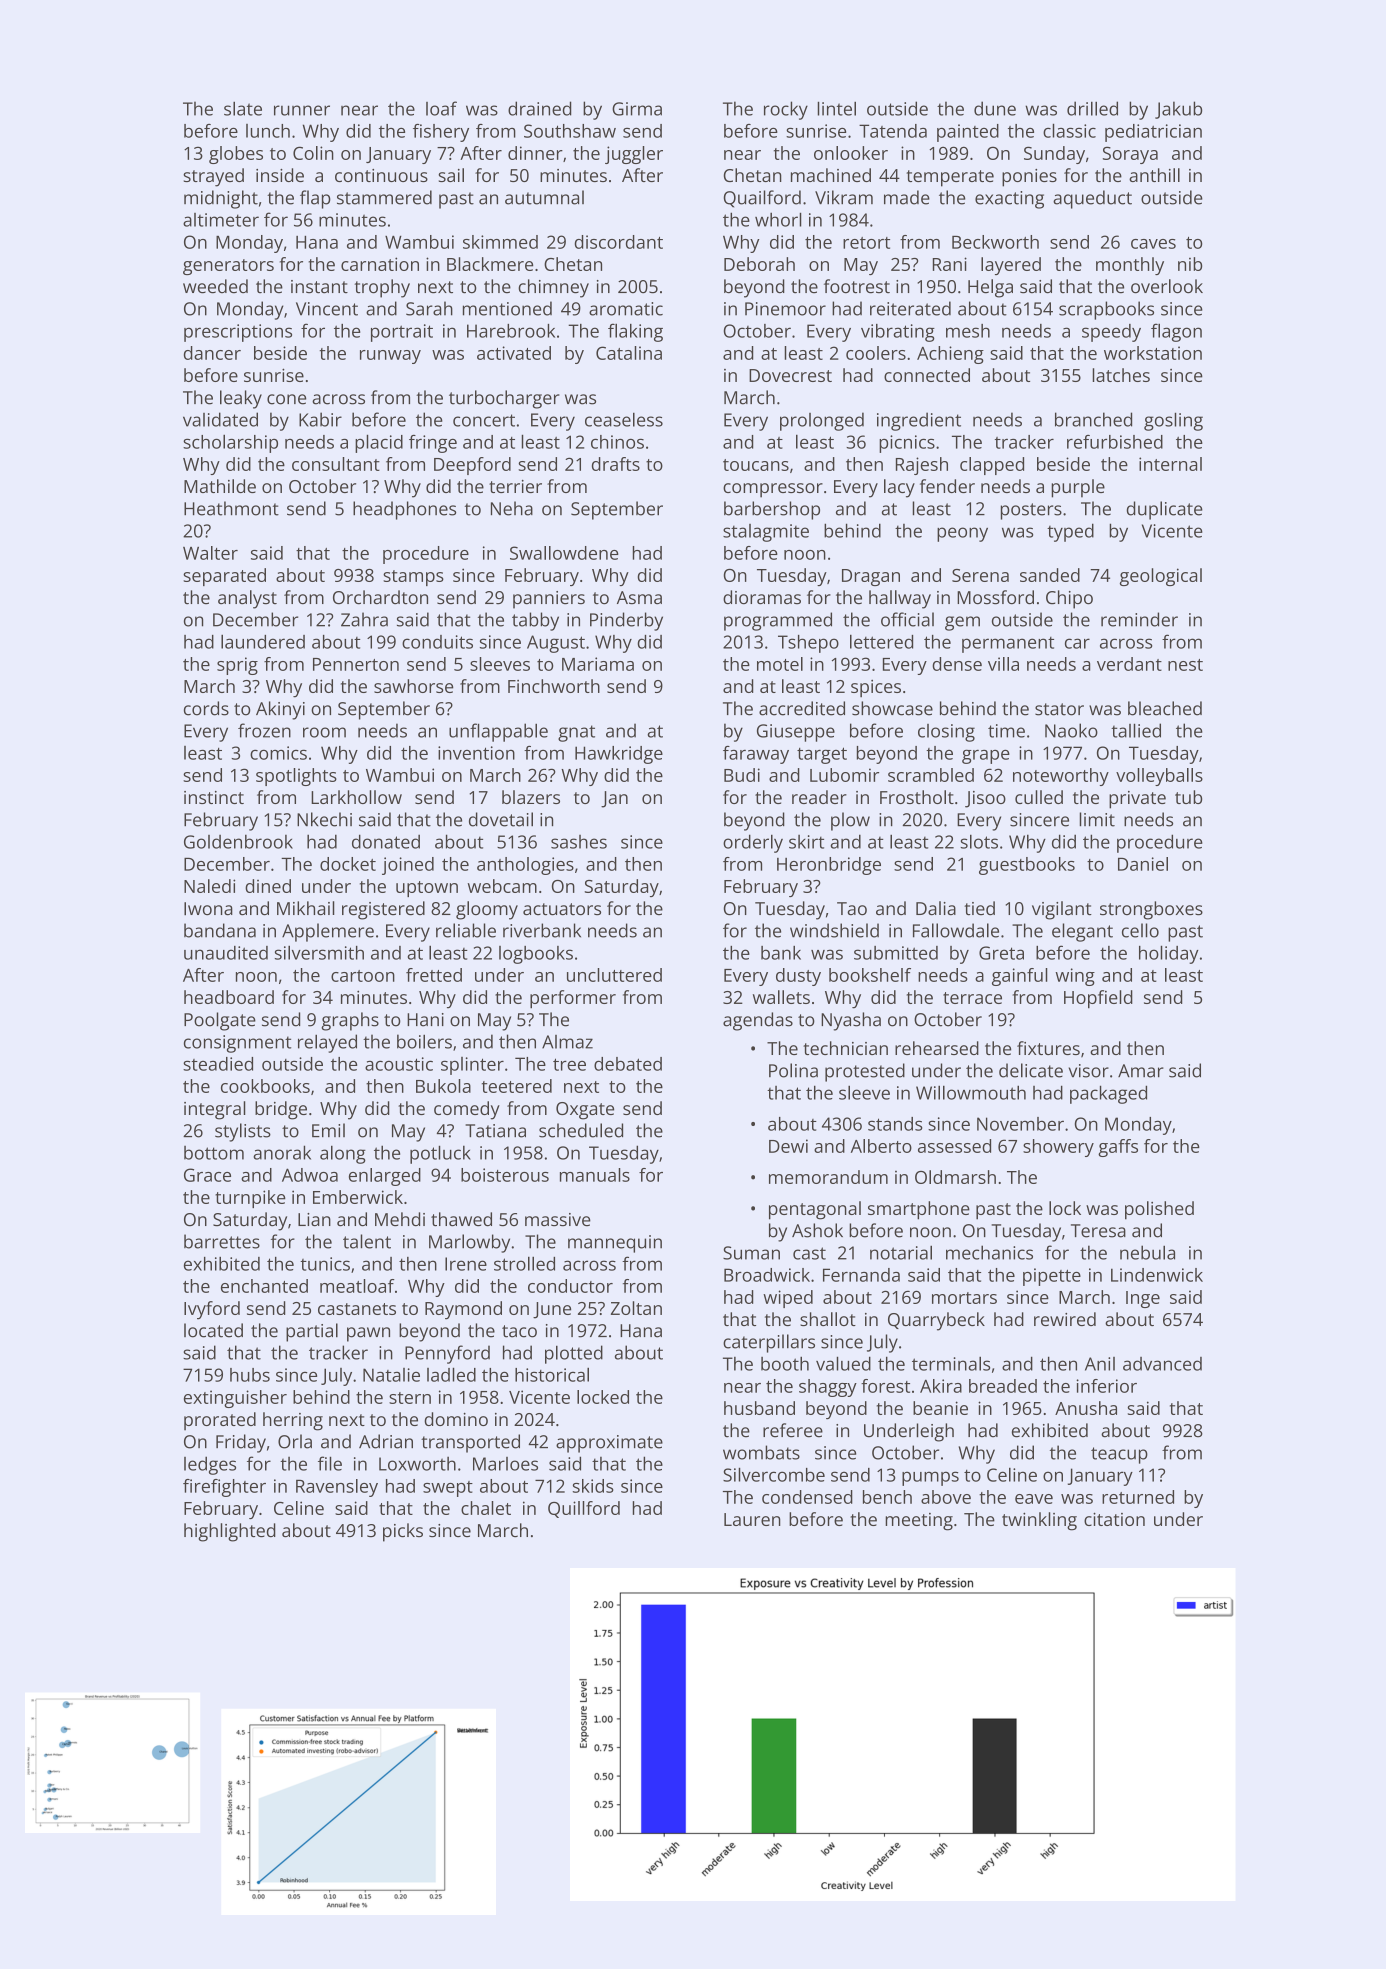 The width and height of the screenshot is (1386, 1969). What do you see at coordinates (466, 930) in the screenshot?
I see `reliable` at bounding box center [466, 930].
